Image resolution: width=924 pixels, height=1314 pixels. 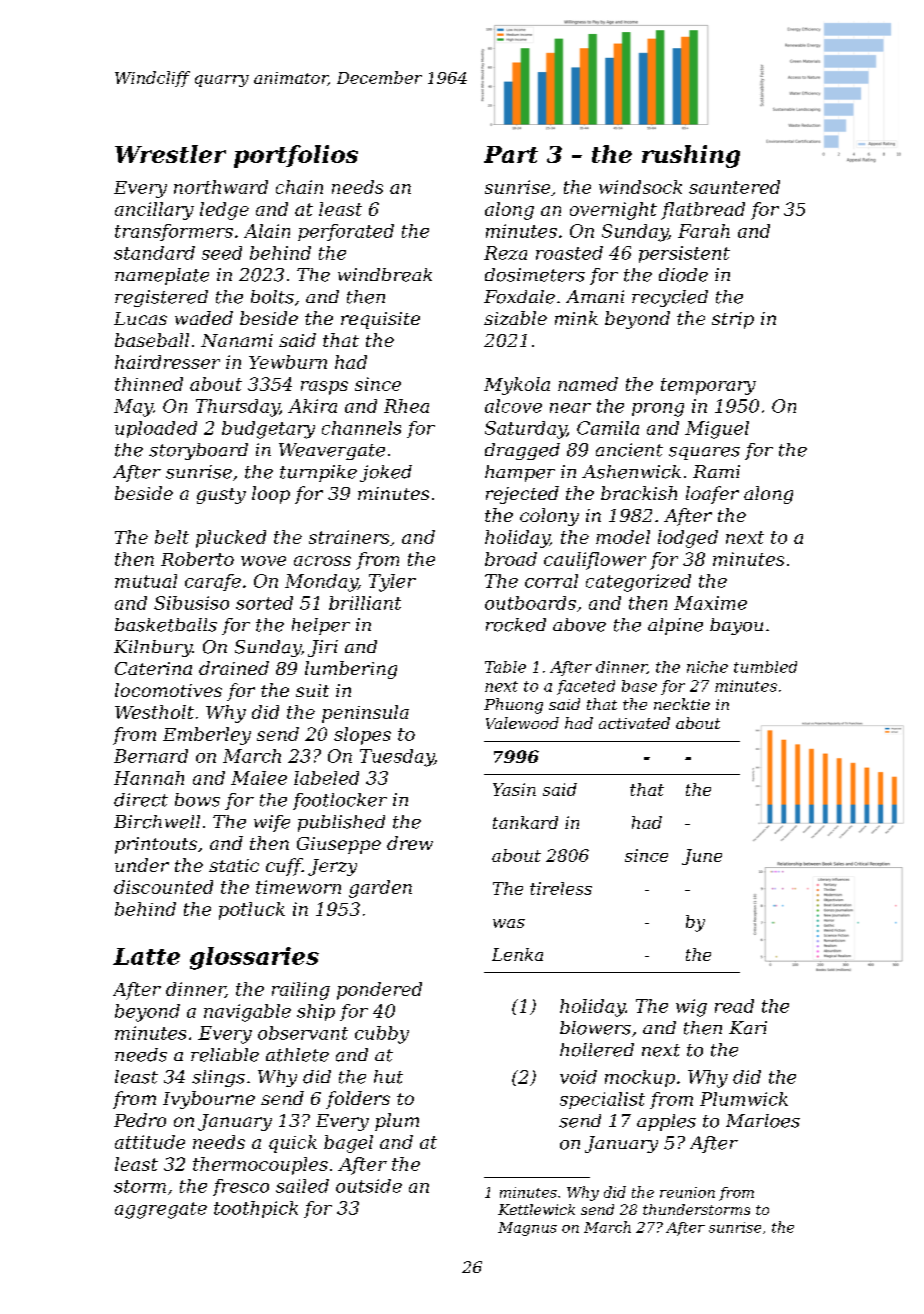 What do you see at coordinates (365, 603) in the screenshot?
I see `brilliant` at bounding box center [365, 603].
